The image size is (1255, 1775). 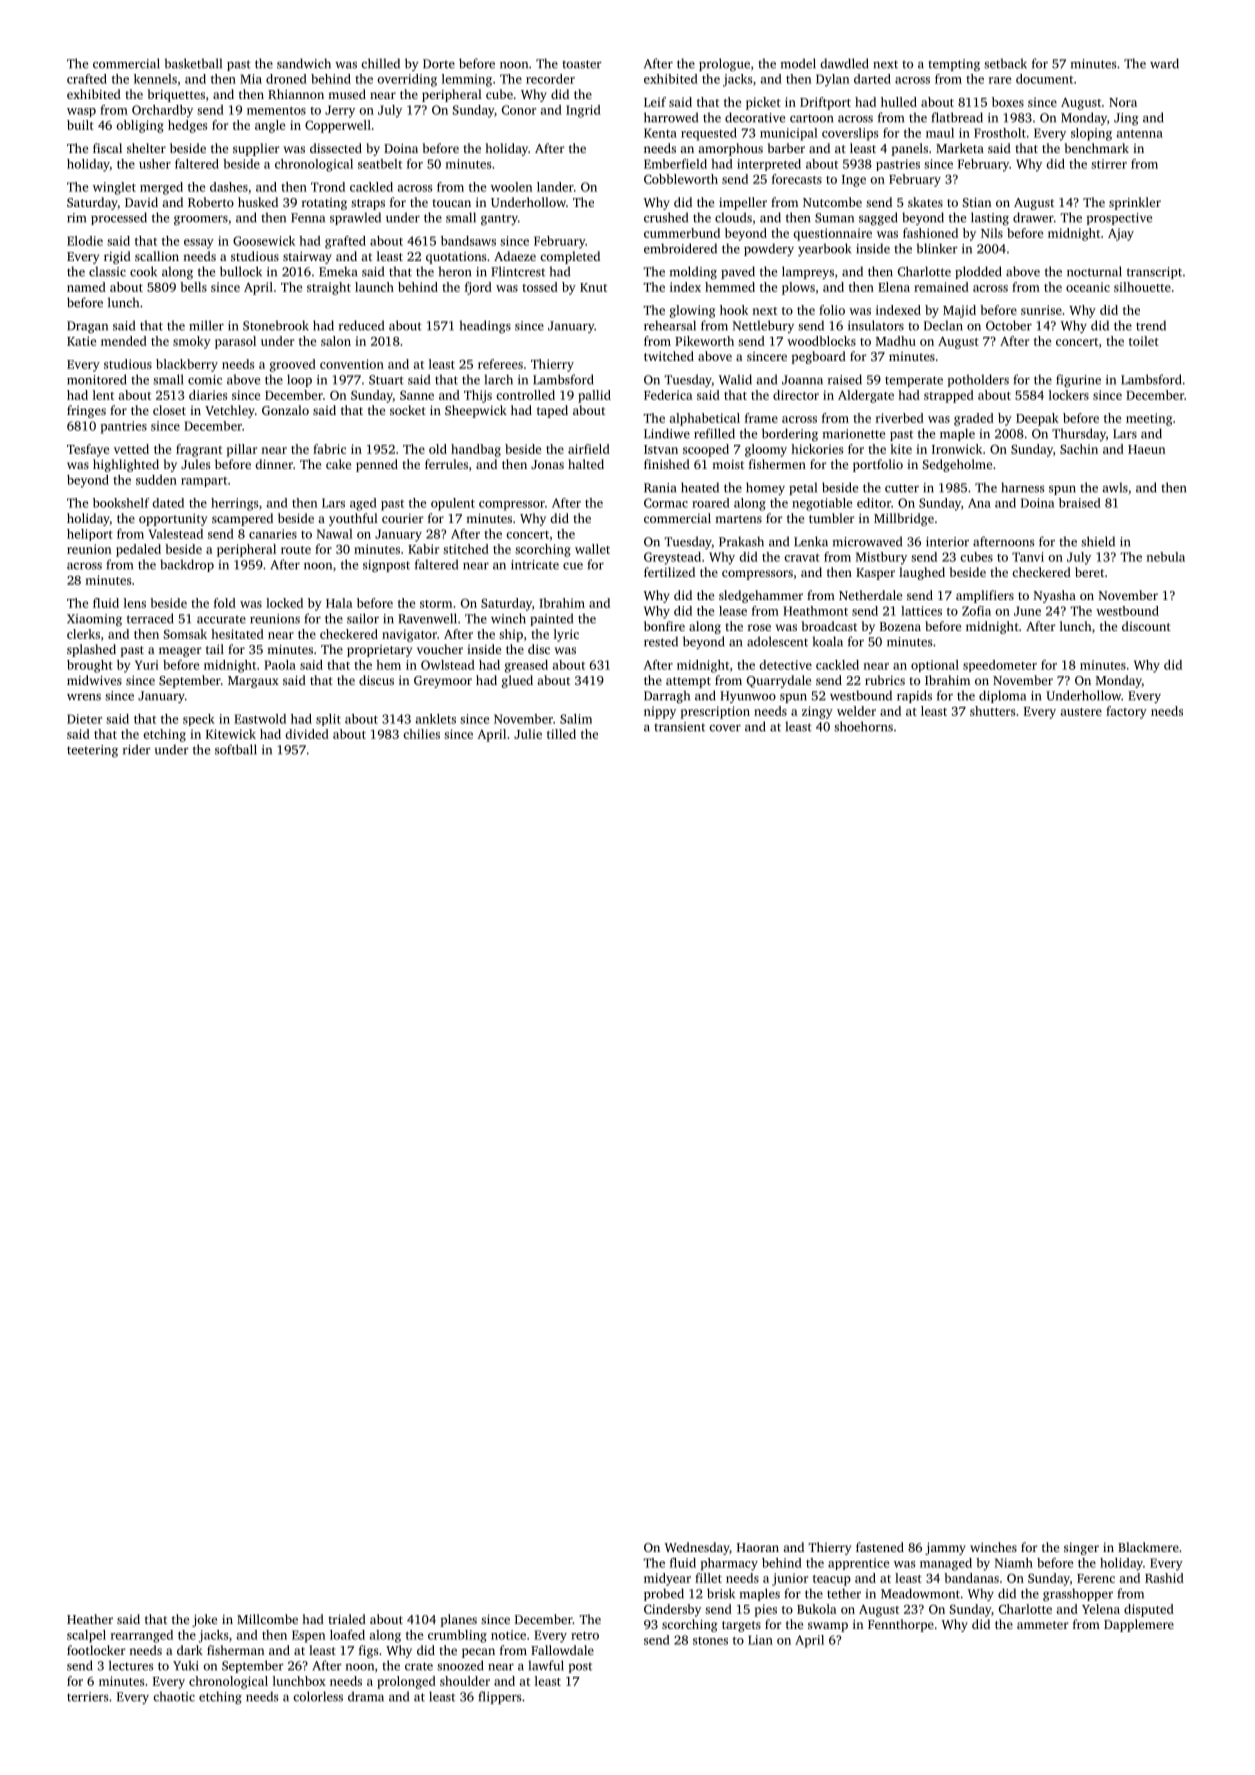 I want to click on joke, so click(x=204, y=1620).
